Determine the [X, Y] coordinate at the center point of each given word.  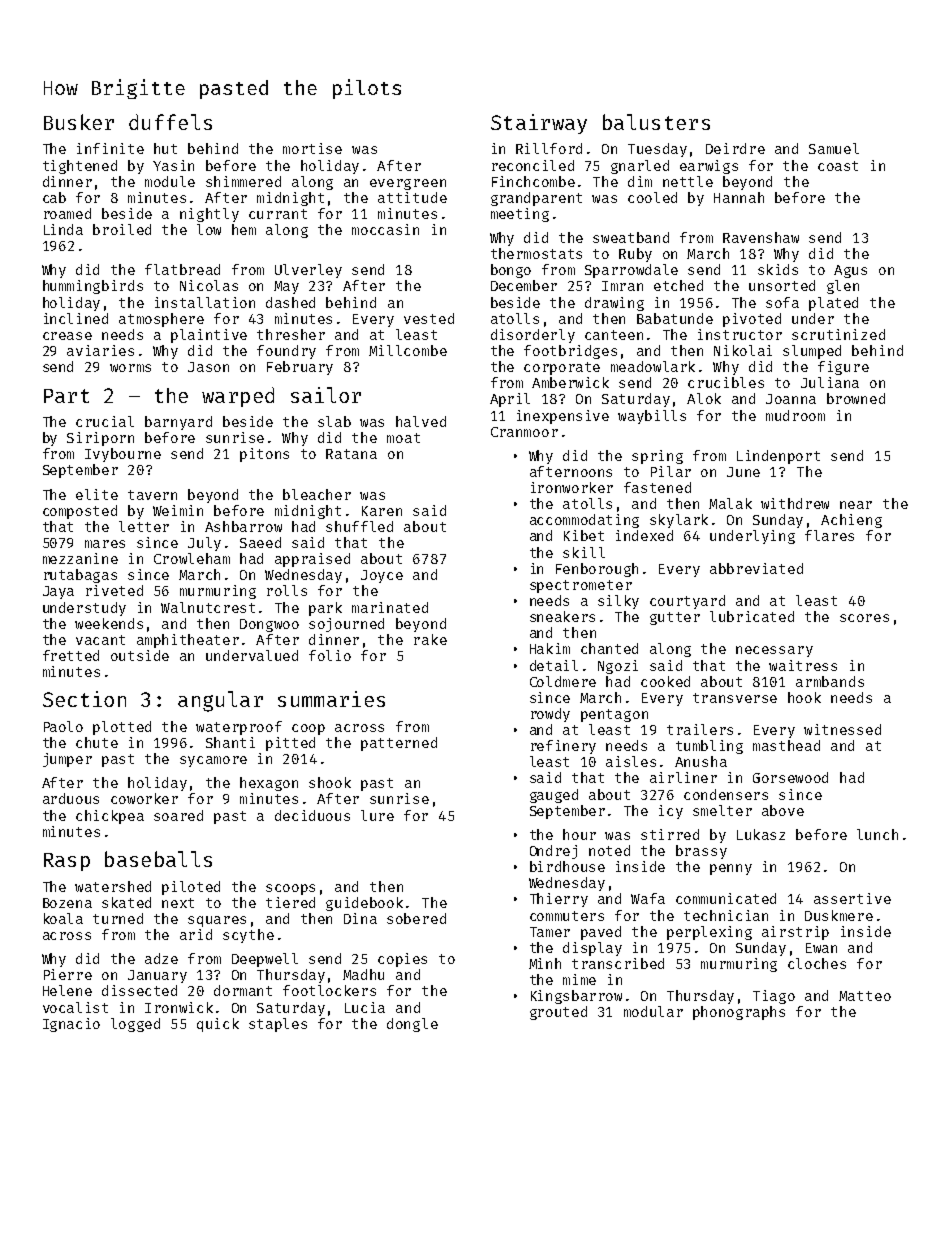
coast [838, 166]
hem [244, 229]
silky [618, 602]
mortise [312, 148]
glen [843, 287]
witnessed [842, 729]
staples [278, 1025]
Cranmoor [524, 432]
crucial [105, 421]
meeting [520, 215]
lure [377, 815]
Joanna [791, 399]
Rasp [67, 862]
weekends [109, 623]
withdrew [795, 503]
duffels [170, 122]
